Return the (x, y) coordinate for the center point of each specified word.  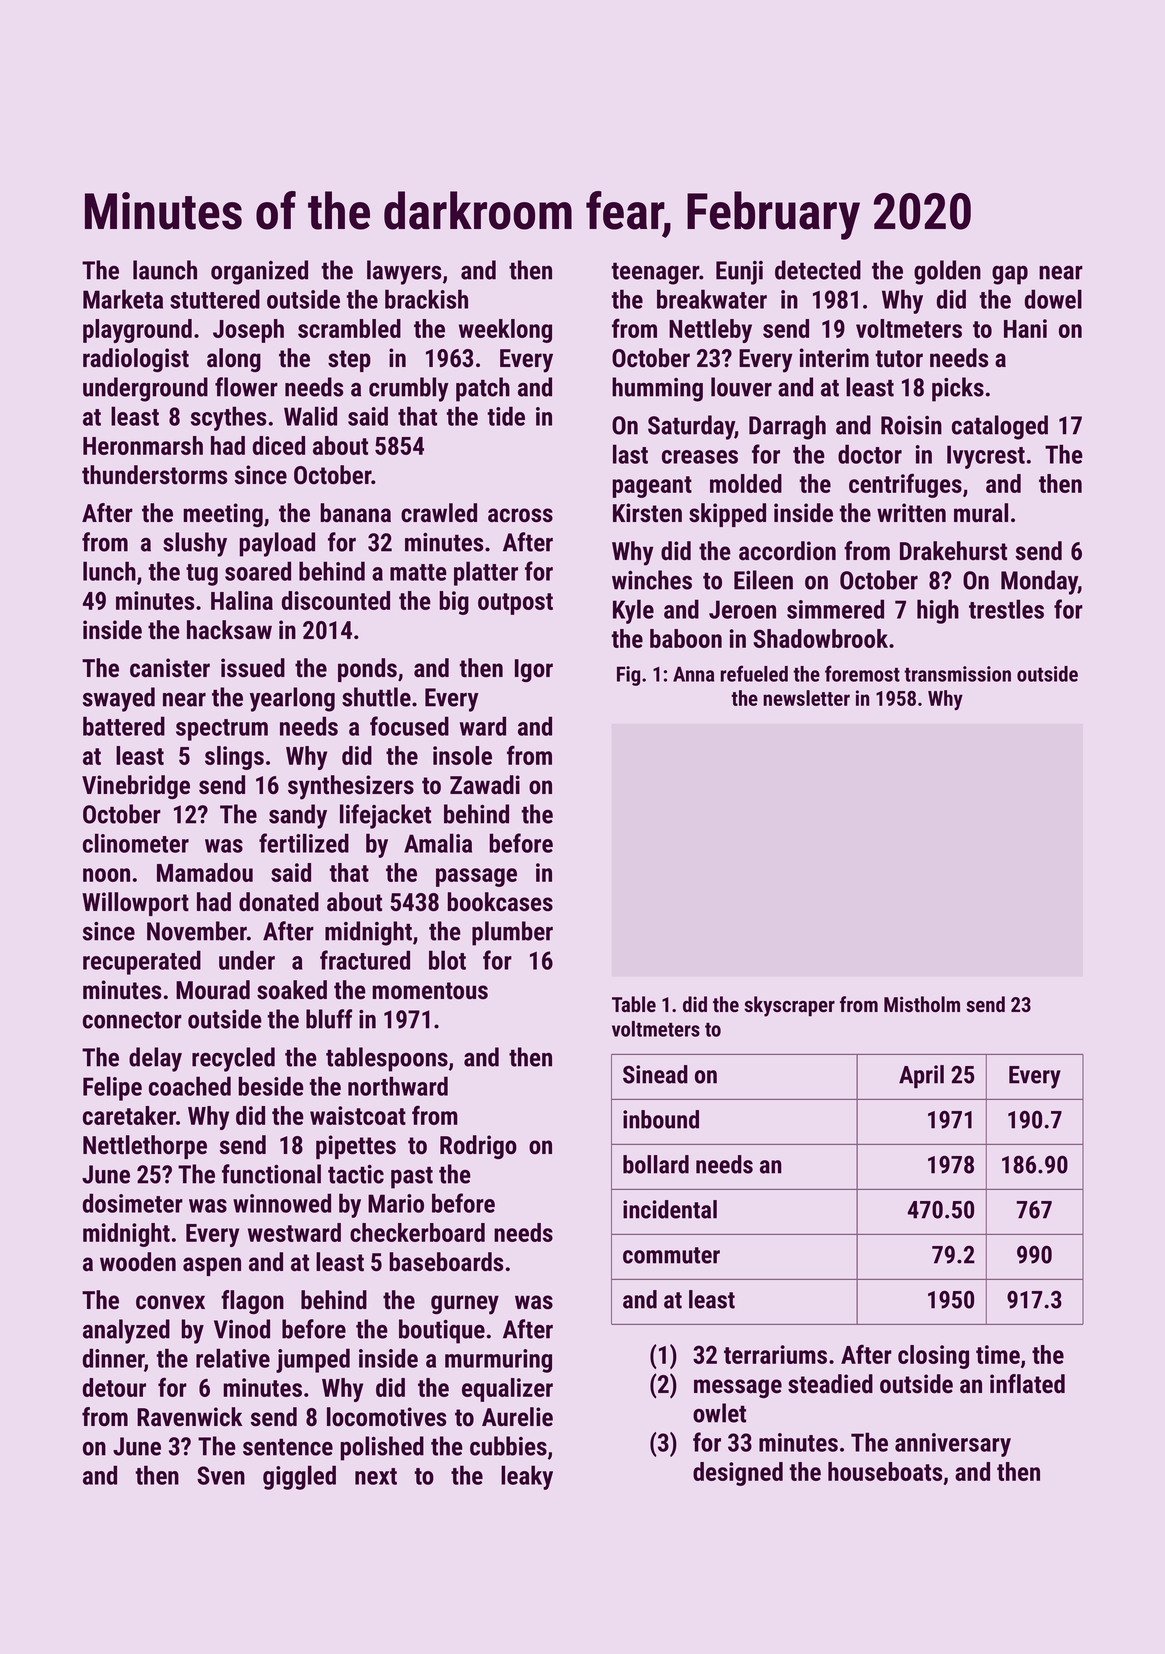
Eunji (739, 273)
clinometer (136, 843)
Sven (221, 1475)
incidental (670, 1209)
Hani (1025, 328)
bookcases (500, 902)
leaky (527, 1477)
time (998, 1354)
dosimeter (133, 1203)
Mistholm (922, 1004)
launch (165, 270)
